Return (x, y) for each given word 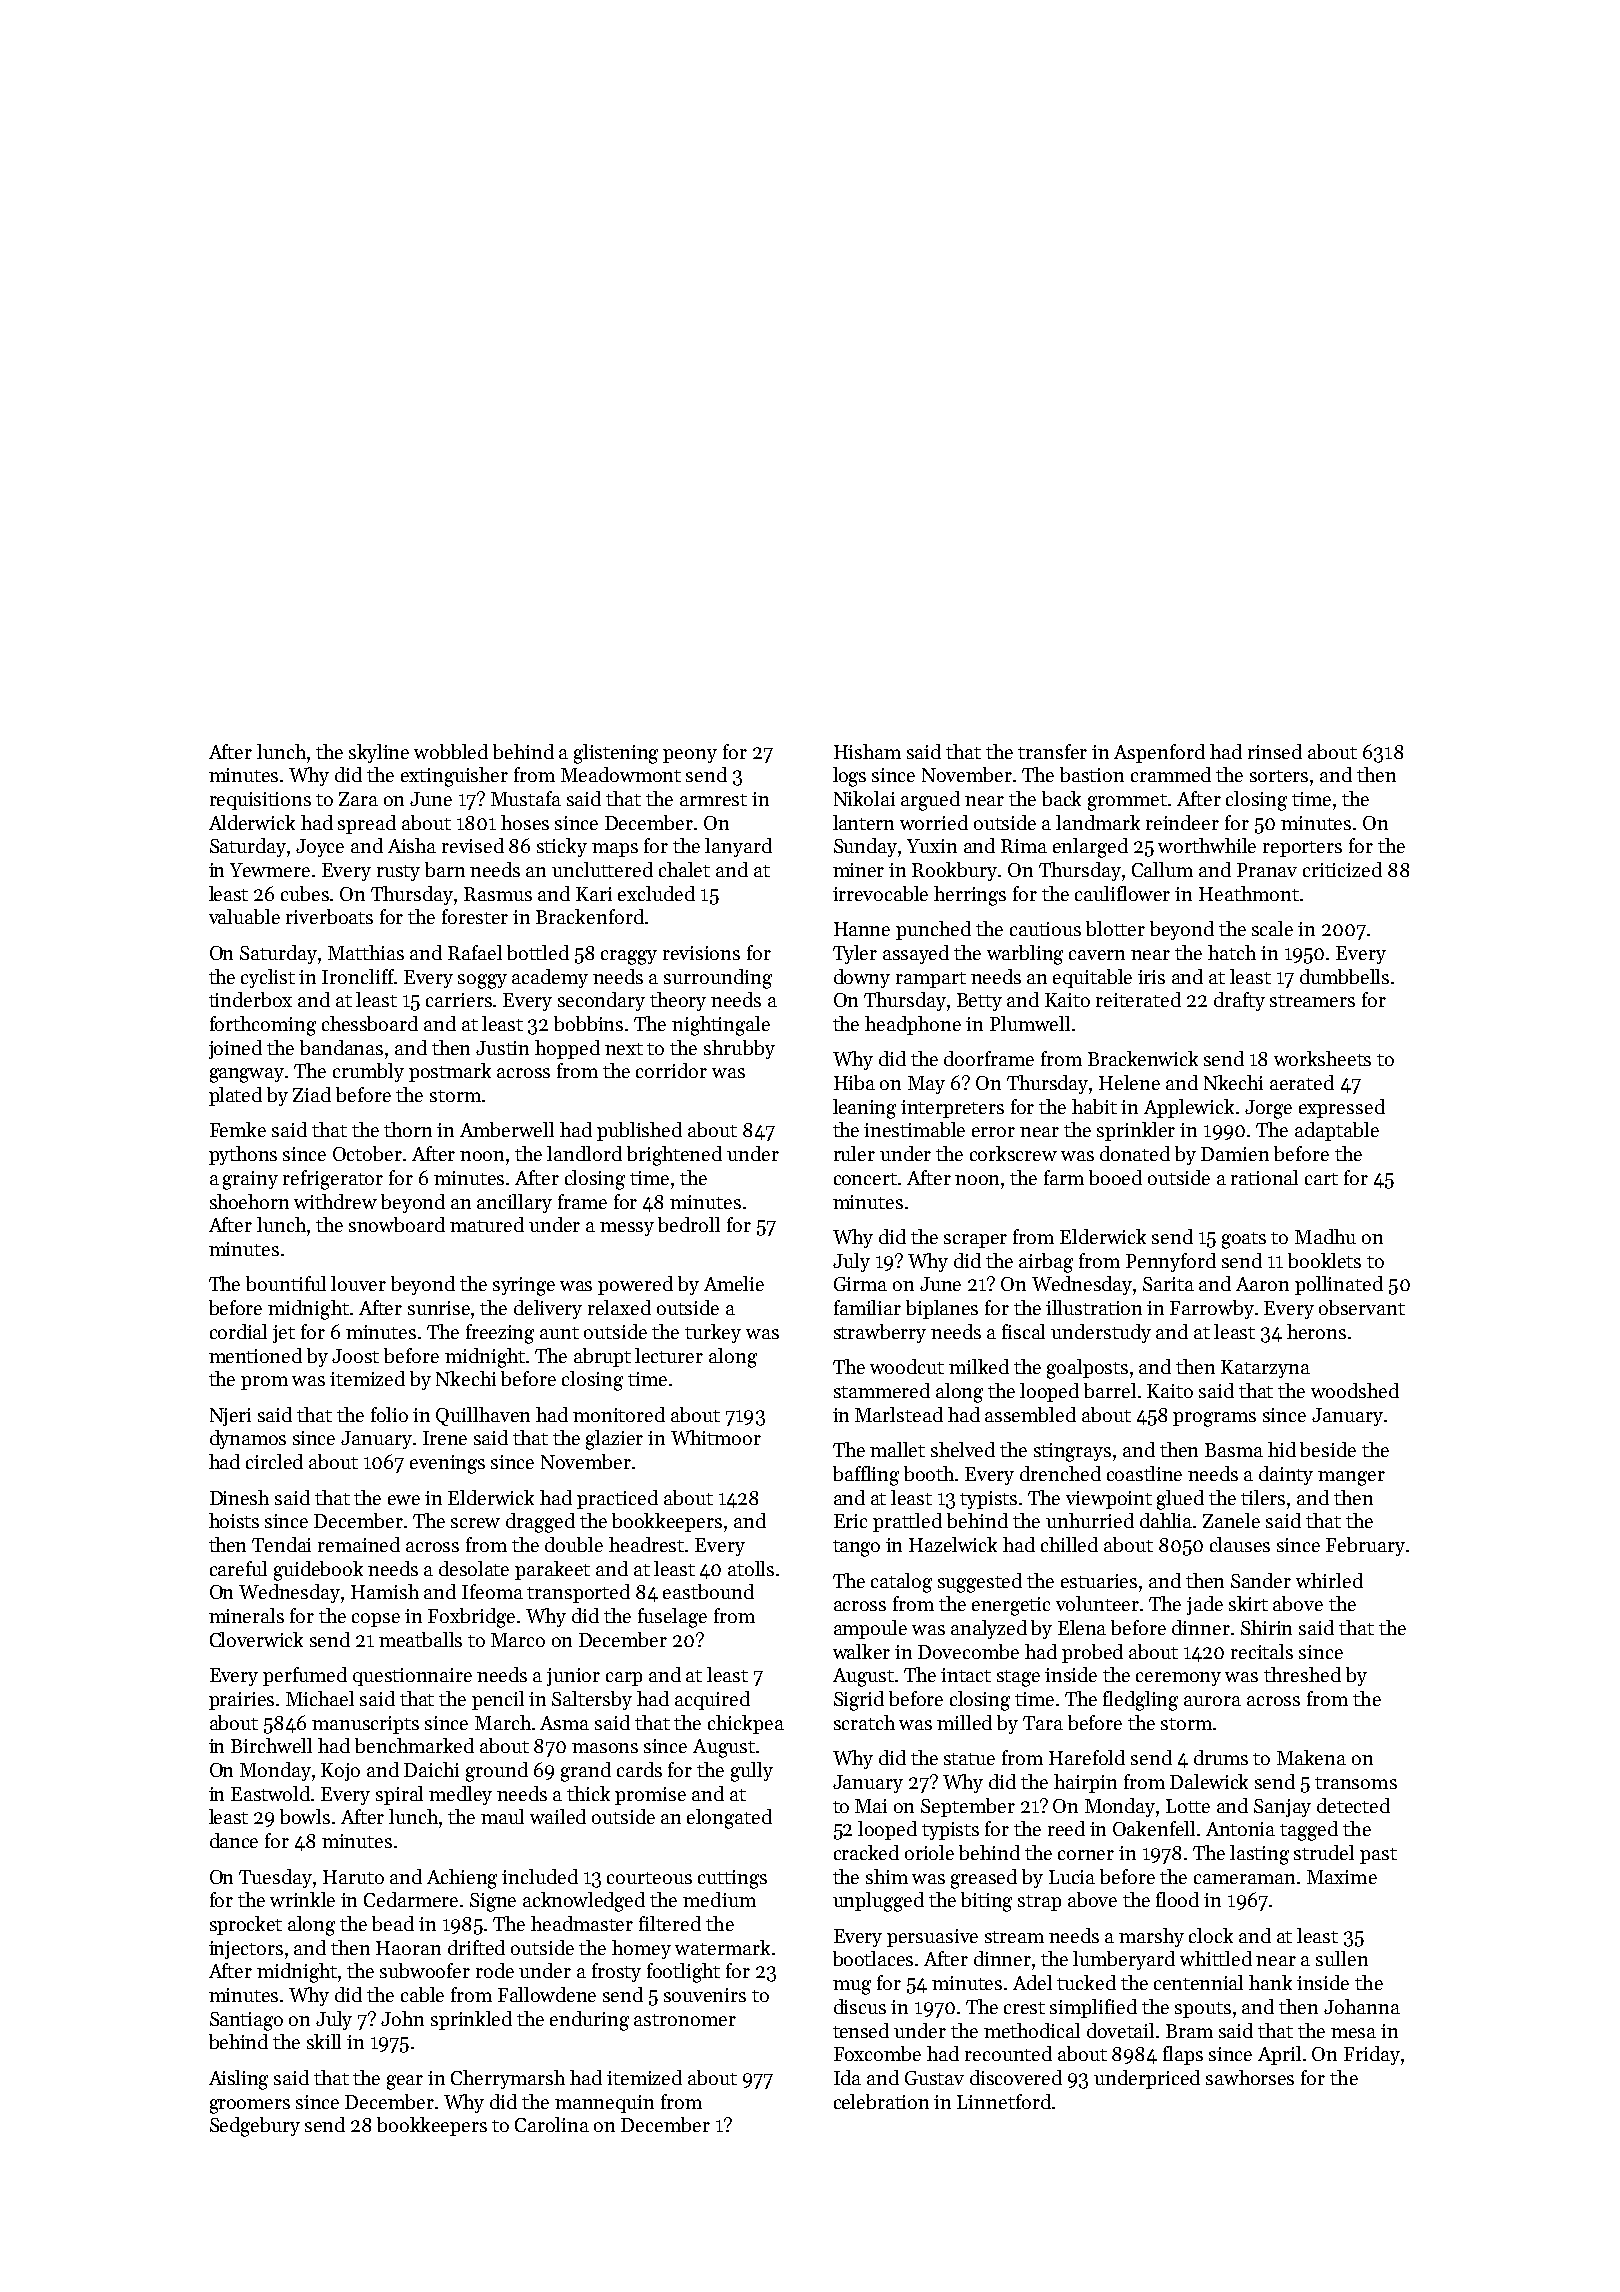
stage (1018, 1678)
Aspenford (1159, 753)
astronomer (685, 2020)
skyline (379, 753)
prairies (241, 1701)
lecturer (669, 1355)
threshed (1302, 1674)
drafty (1239, 1001)
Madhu (1325, 1236)
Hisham (867, 751)
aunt (559, 1333)
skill (324, 2041)
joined (235, 1049)
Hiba (854, 1082)
